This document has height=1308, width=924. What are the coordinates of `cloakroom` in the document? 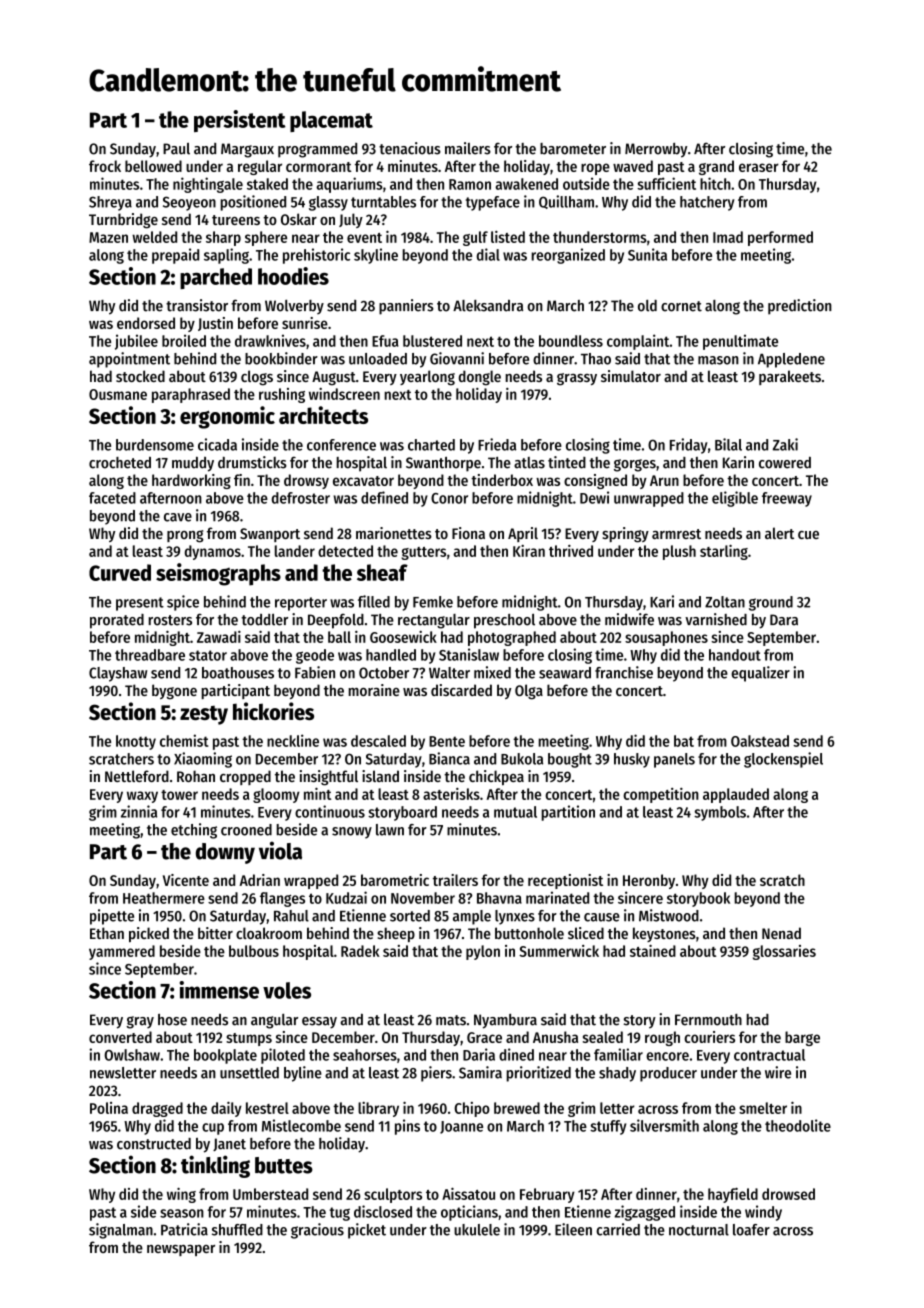 It's located at (269, 933).
